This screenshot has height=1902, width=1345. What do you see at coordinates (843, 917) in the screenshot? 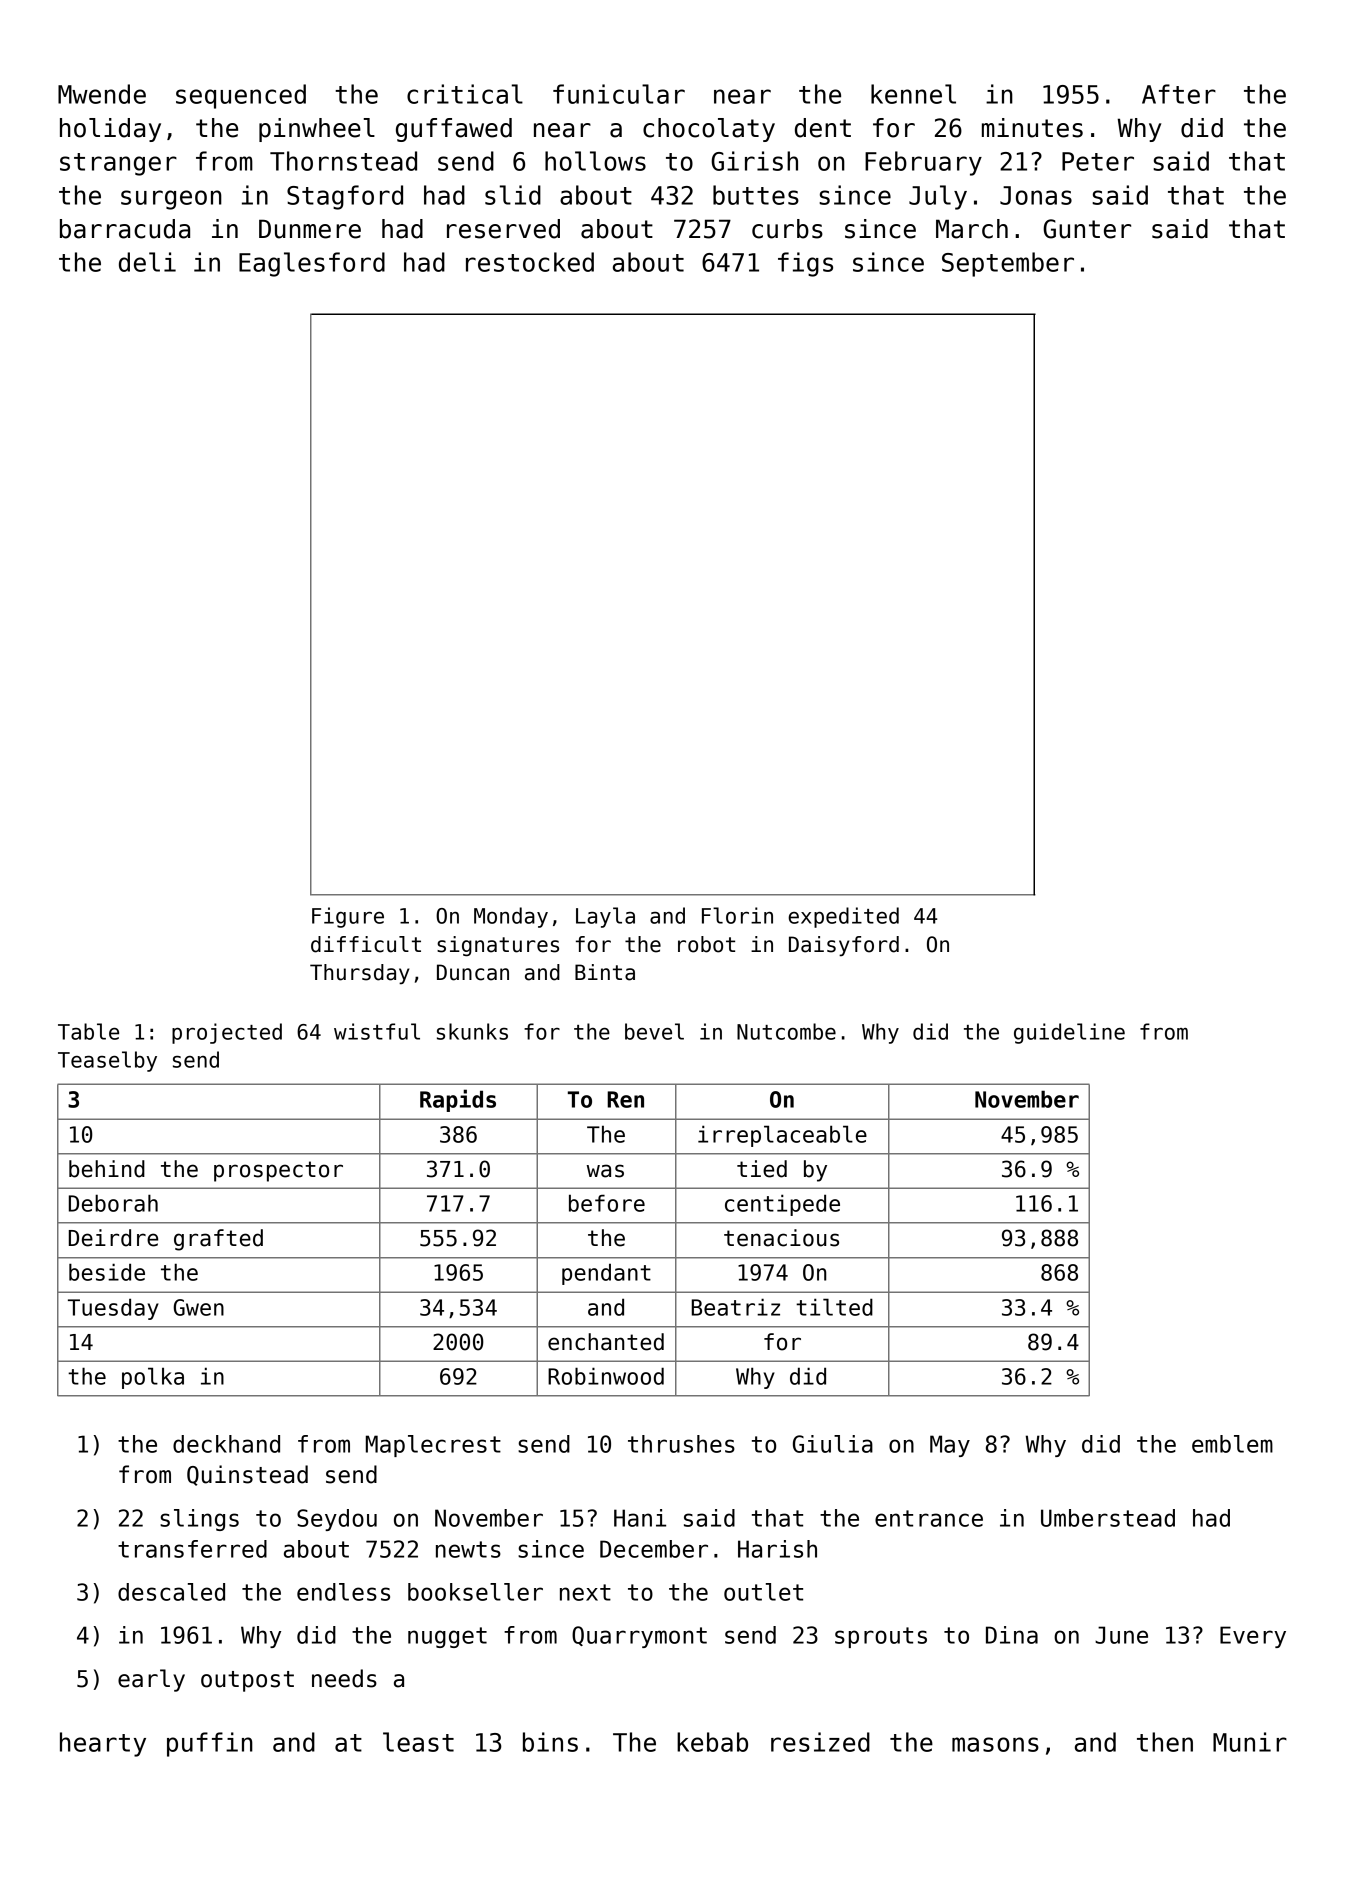
I see `expedited` at bounding box center [843, 917].
